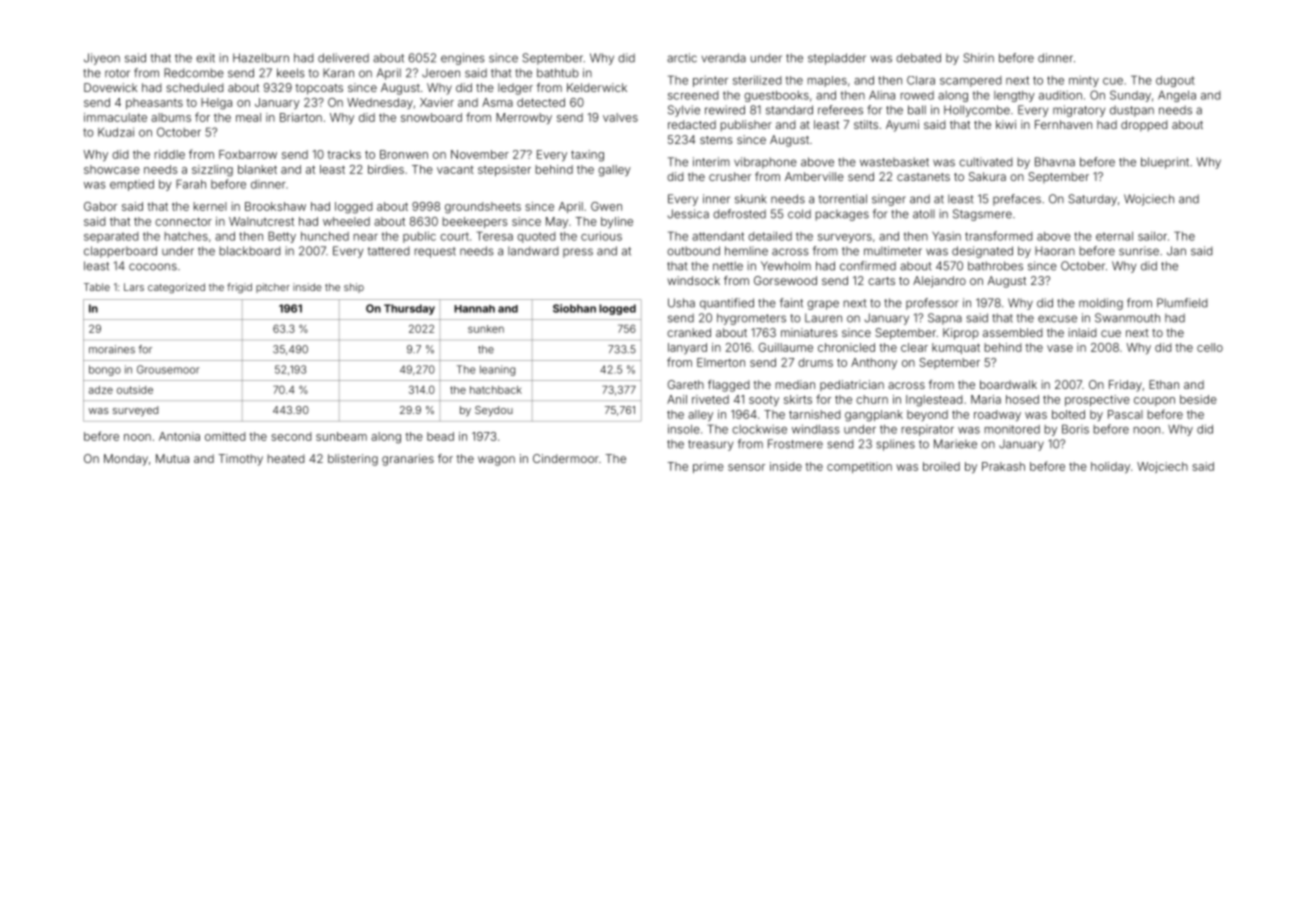 The width and height of the screenshot is (1308, 924). I want to click on broiled, so click(941, 466).
